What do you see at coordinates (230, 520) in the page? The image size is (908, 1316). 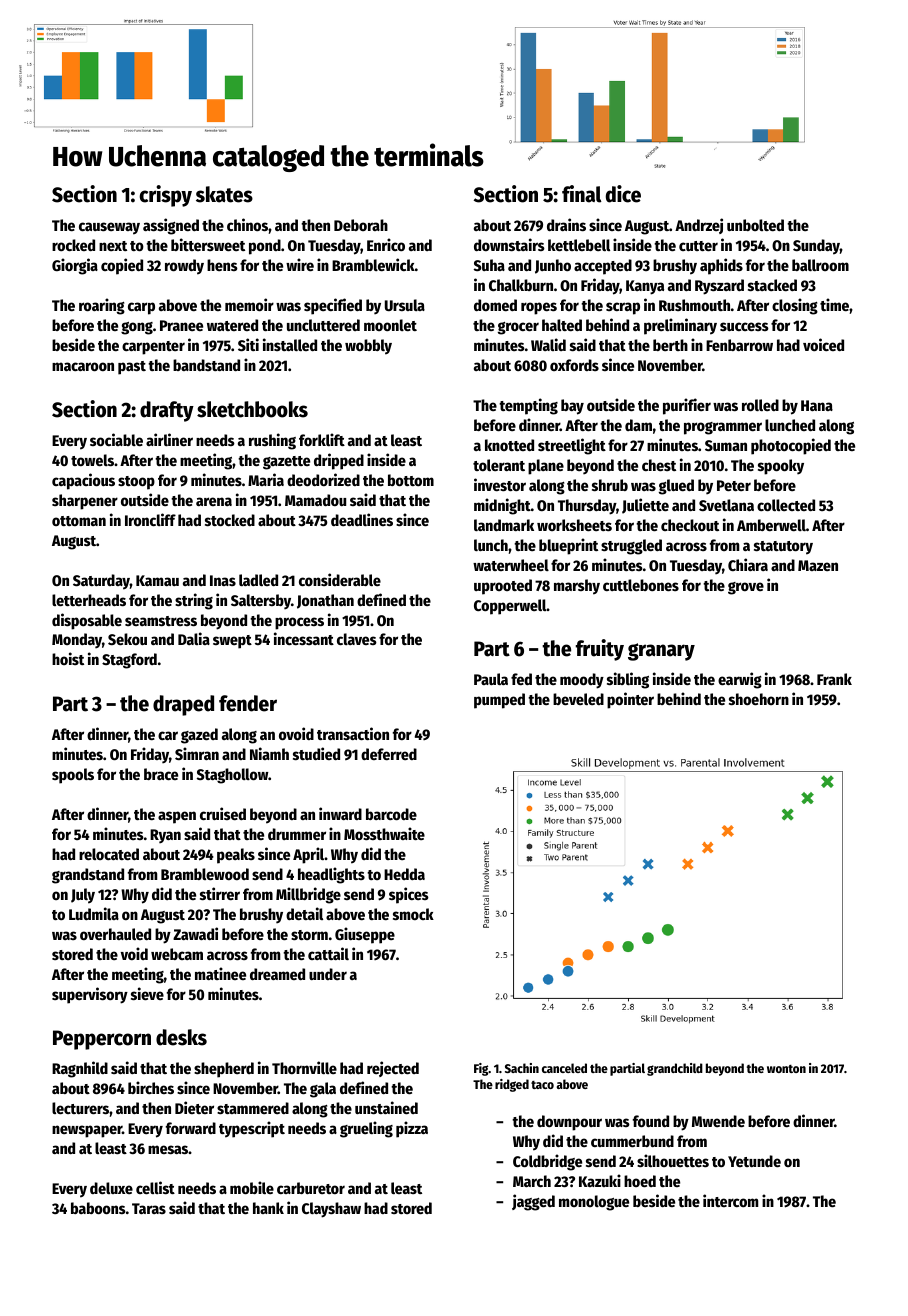 I see `stocked` at bounding box center [230, 520].
